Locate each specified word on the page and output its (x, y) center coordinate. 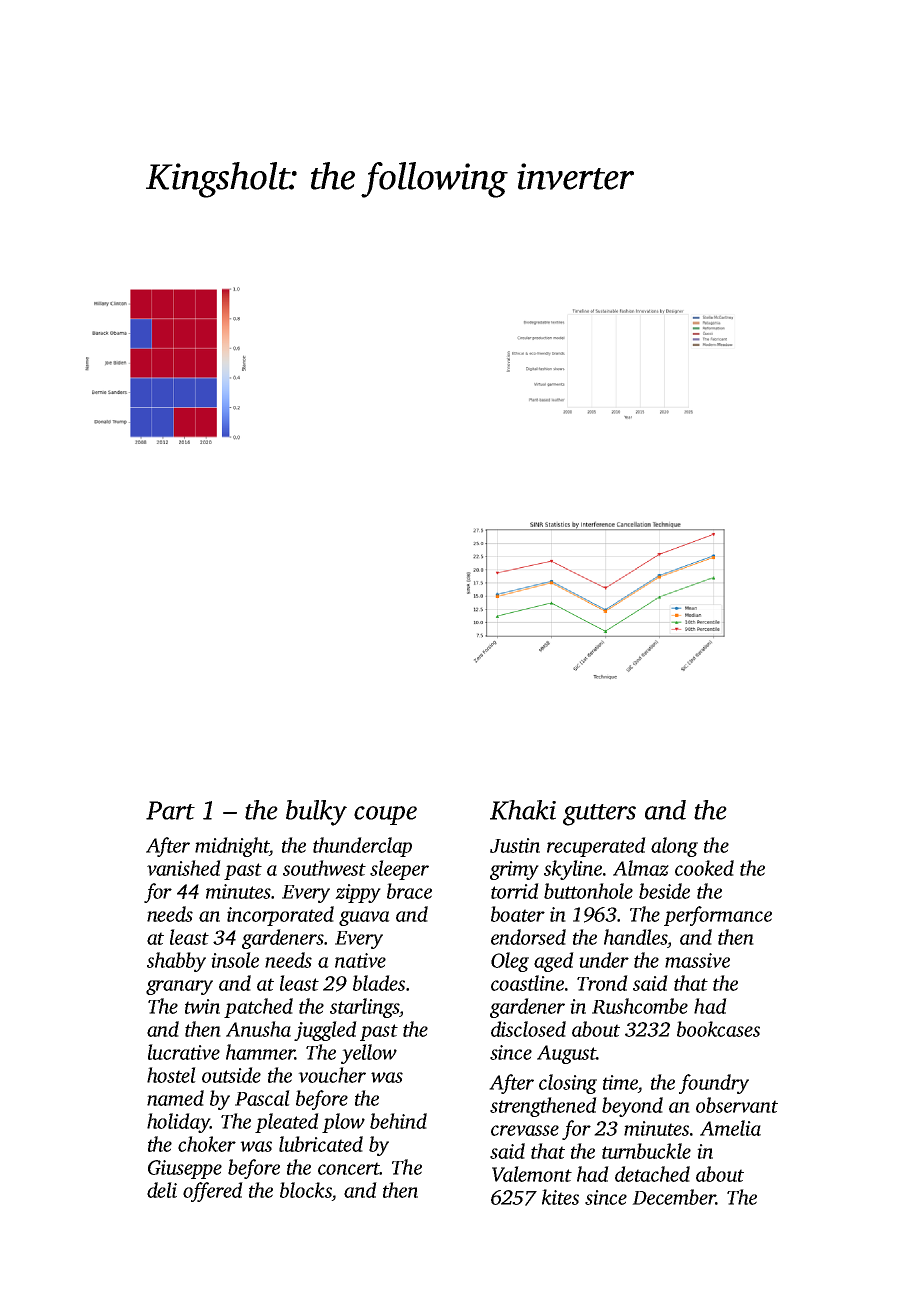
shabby (176, 962)
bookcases (718, 1029)
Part (170, 810)
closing (568, 1084)
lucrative (184, 1052)
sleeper (399, 870)
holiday (178, 1123)
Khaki (523, 810)
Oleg (510, 962)
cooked (704, 868)
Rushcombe (640, 1006)
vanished (184, 868)
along (674, 847)
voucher (332, 1075)
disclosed (528, 1029)
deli (162, 1190)
